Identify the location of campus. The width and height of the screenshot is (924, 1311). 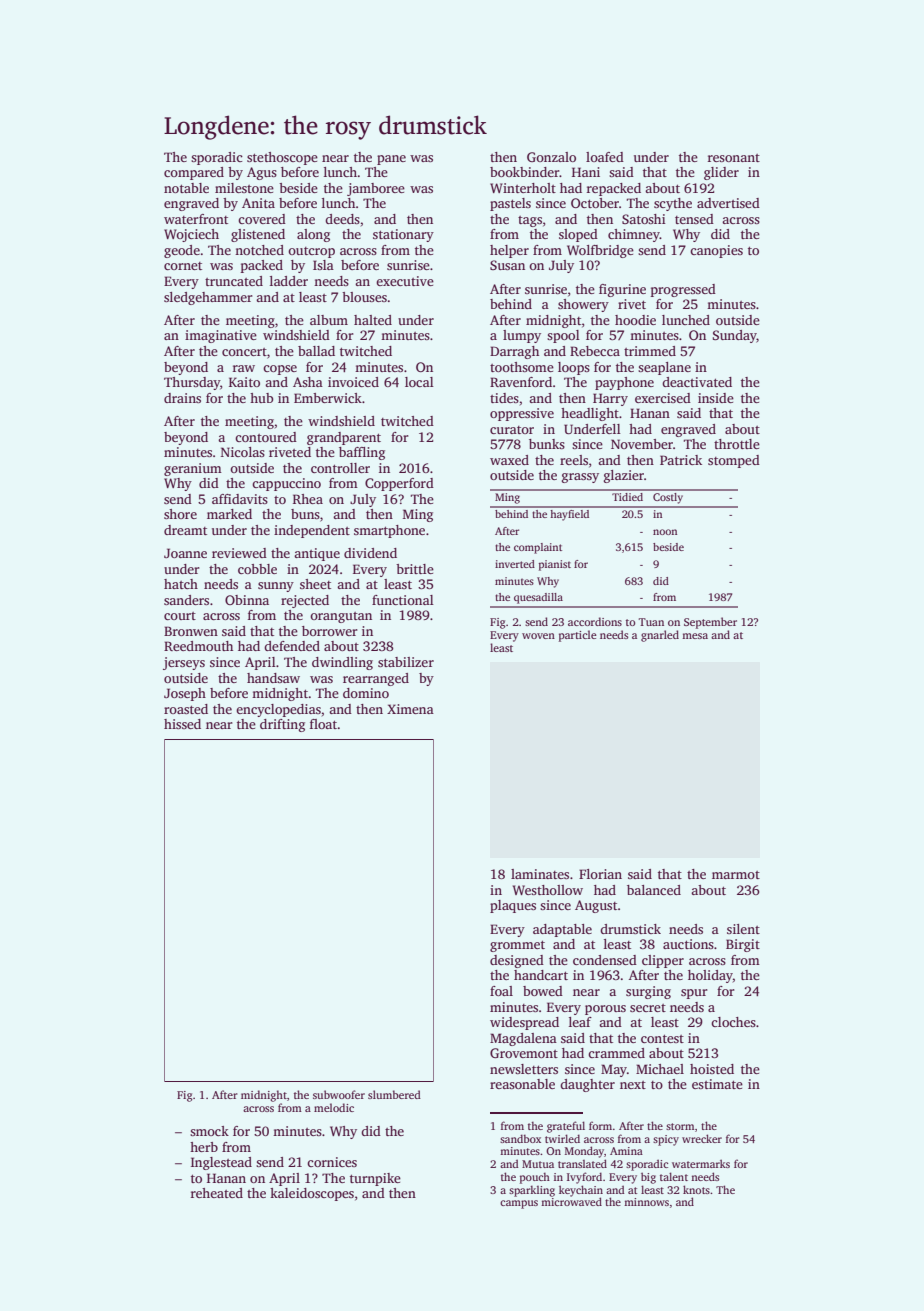
(519, 1204).
